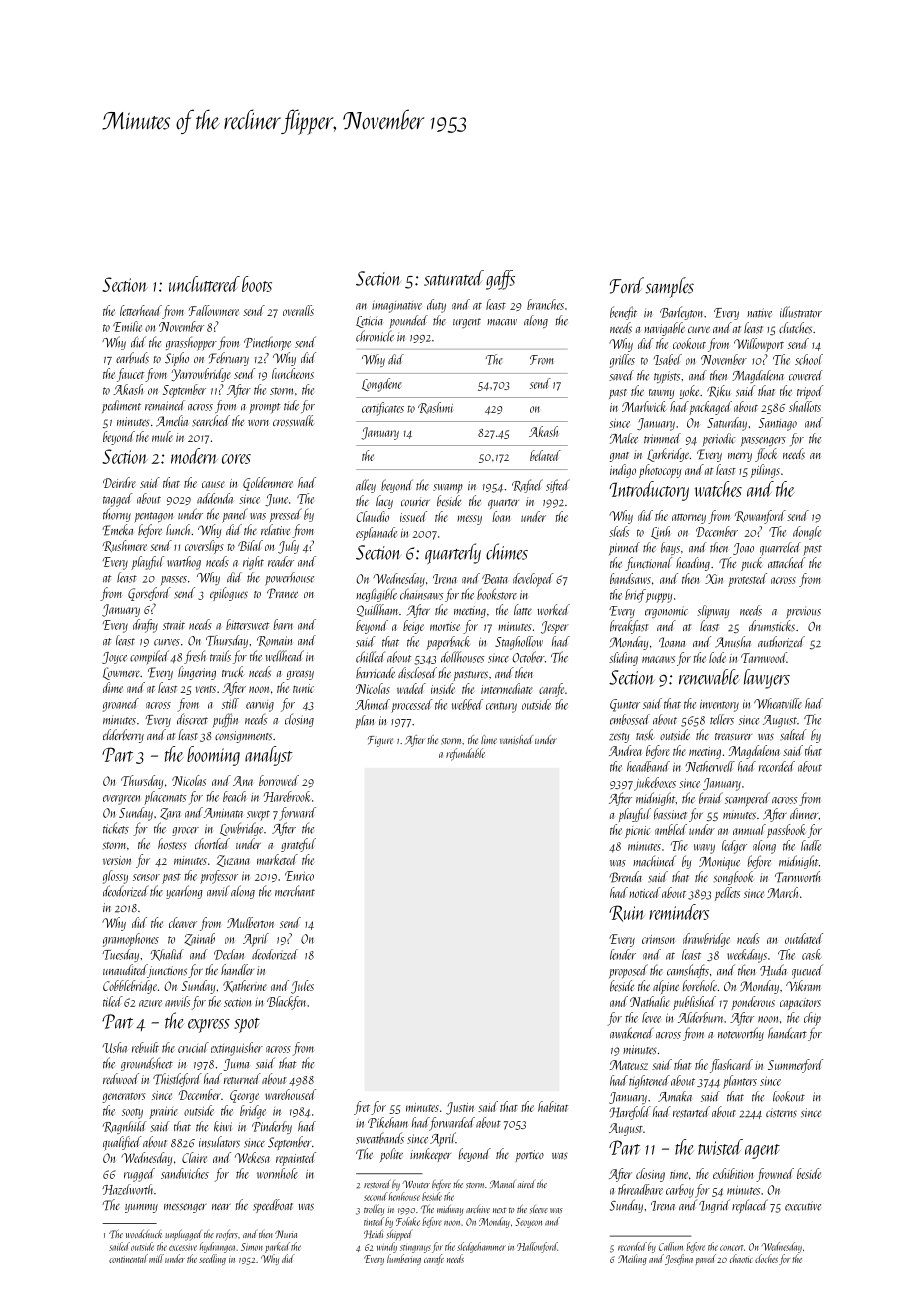  I want to click on swamp, so click(448, 489).
